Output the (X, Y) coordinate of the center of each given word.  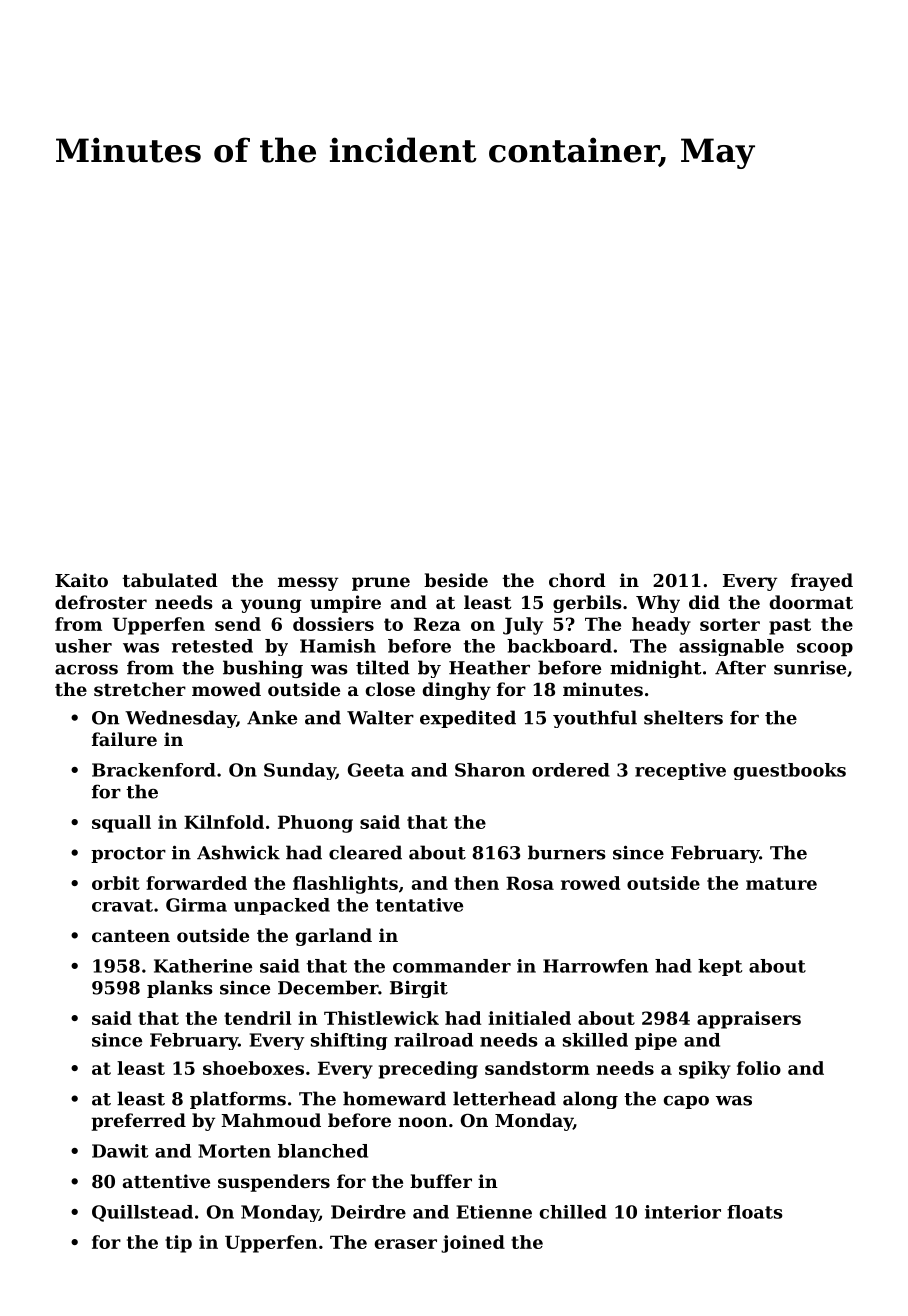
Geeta (376, 770)
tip (178, 1244)
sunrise (810, 667)
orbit (116, 883)
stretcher (140, 689)
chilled (573, 1212)
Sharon (490, 770)
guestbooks (790, 771)
